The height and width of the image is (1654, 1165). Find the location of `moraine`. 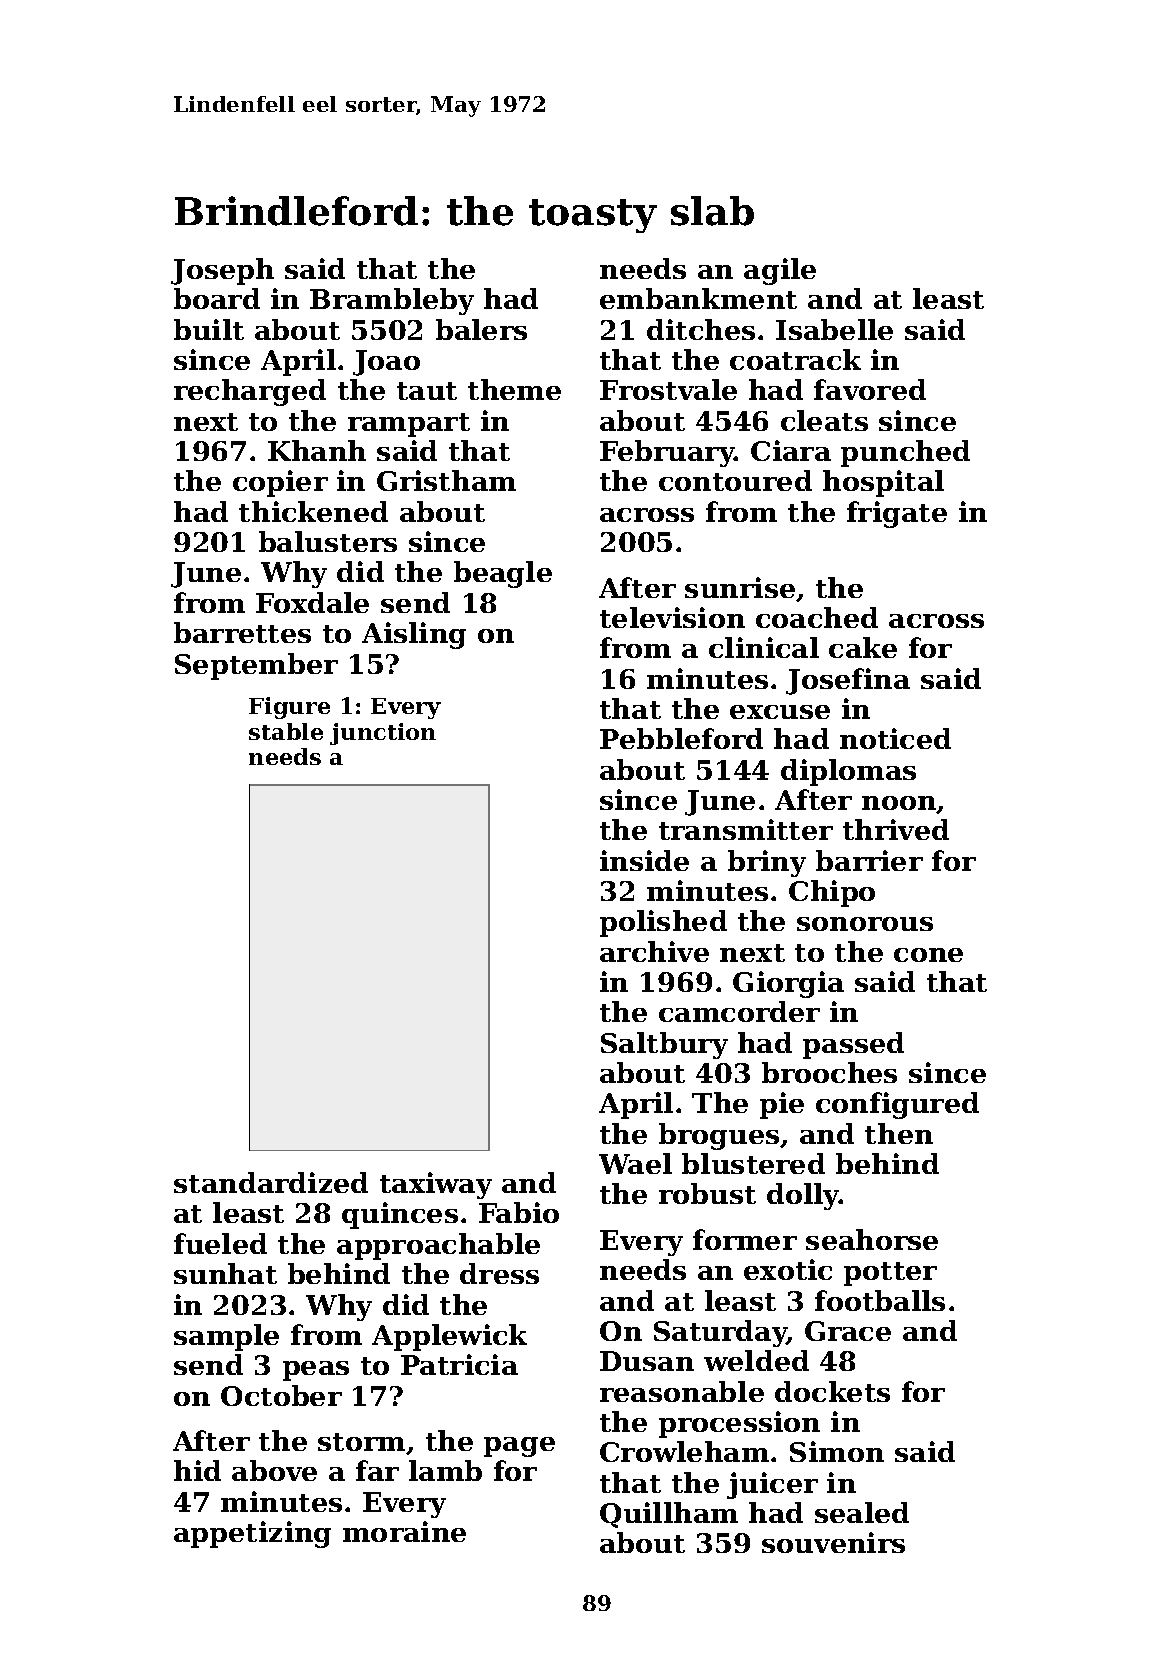

moraine is located at coordinates (404, 1531).
